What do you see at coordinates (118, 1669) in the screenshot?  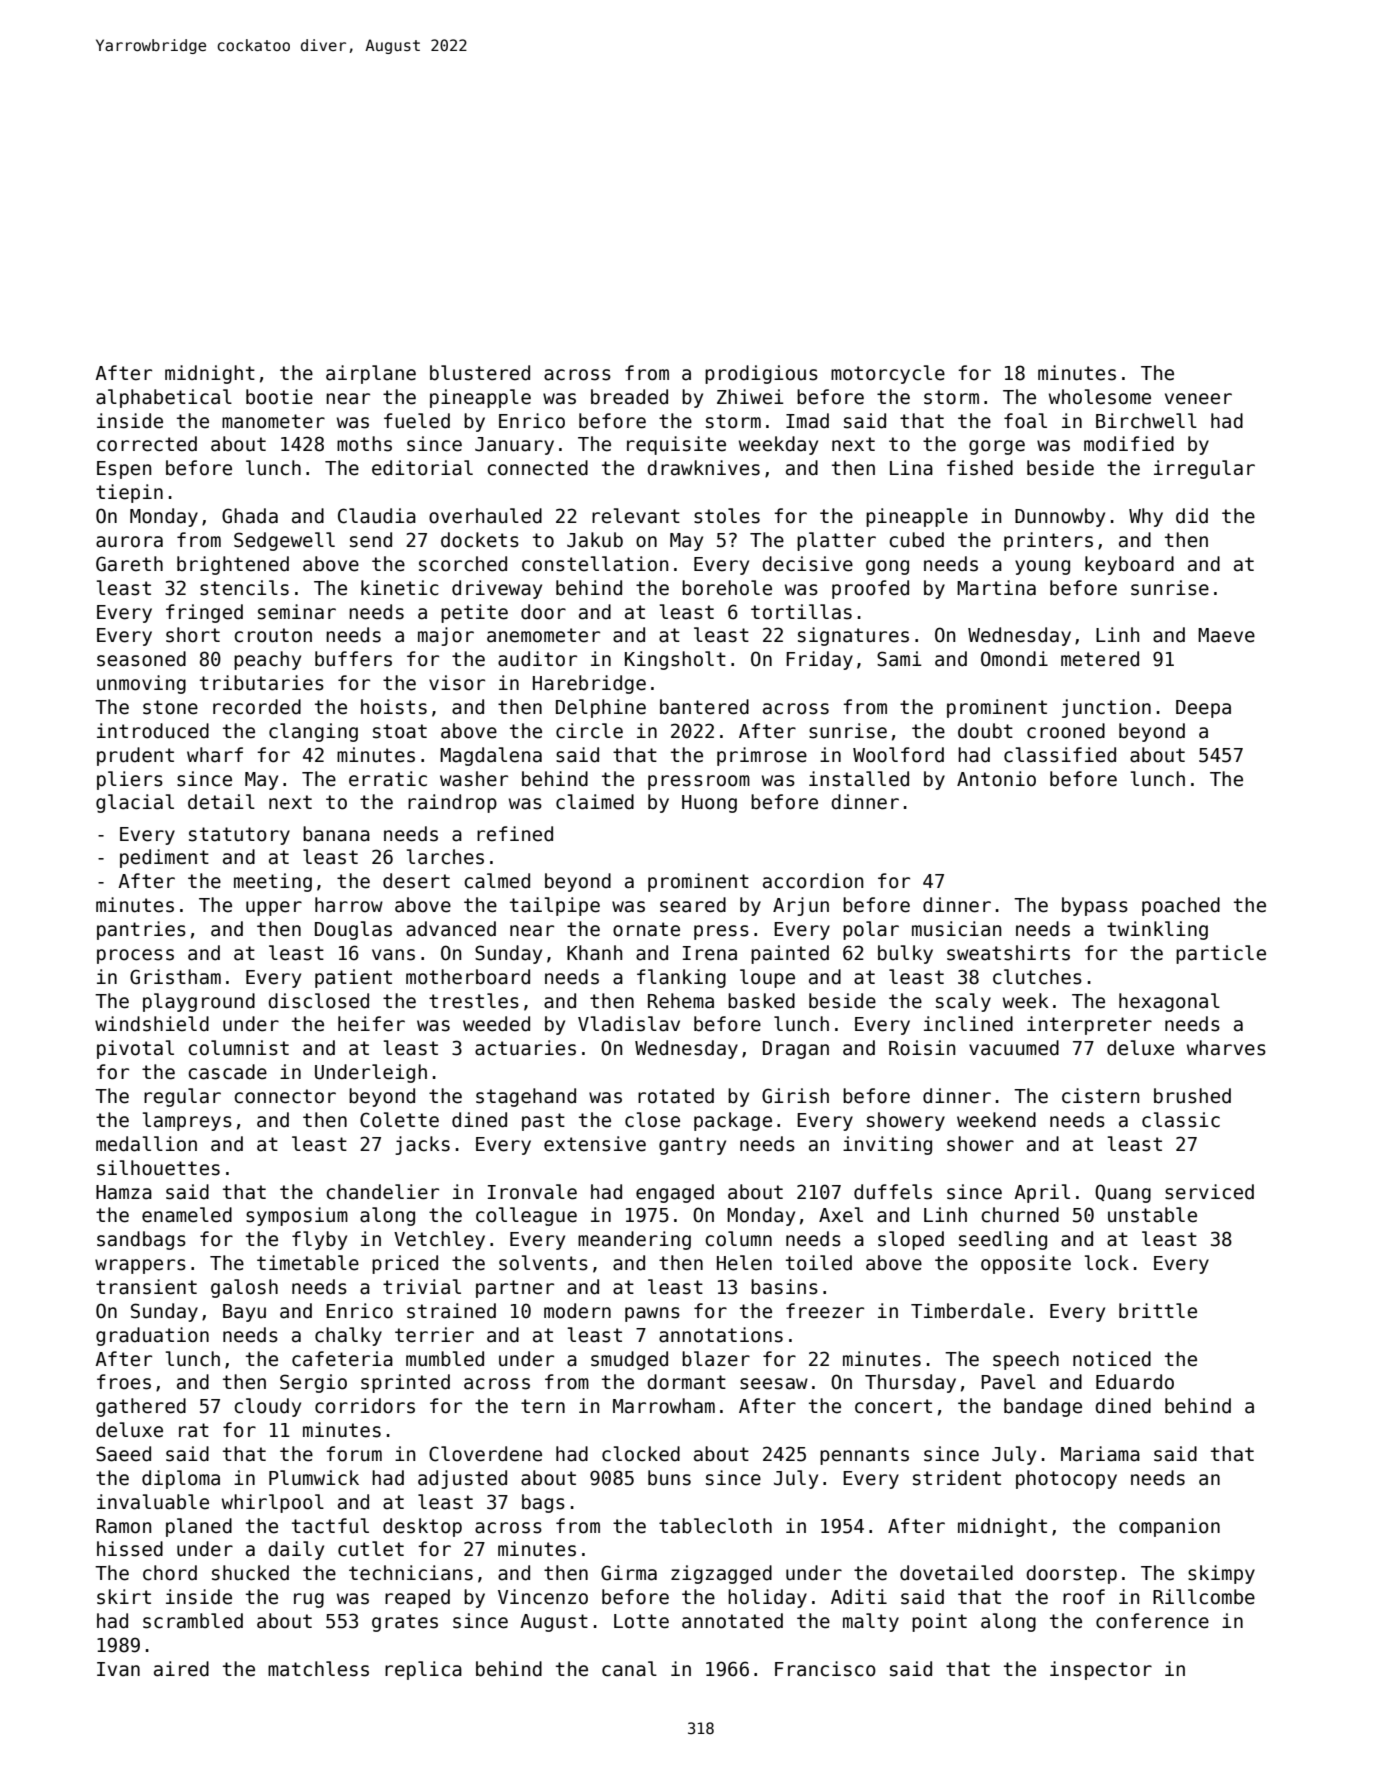 I see `Ivan` at bounding box center [118, 1669].
